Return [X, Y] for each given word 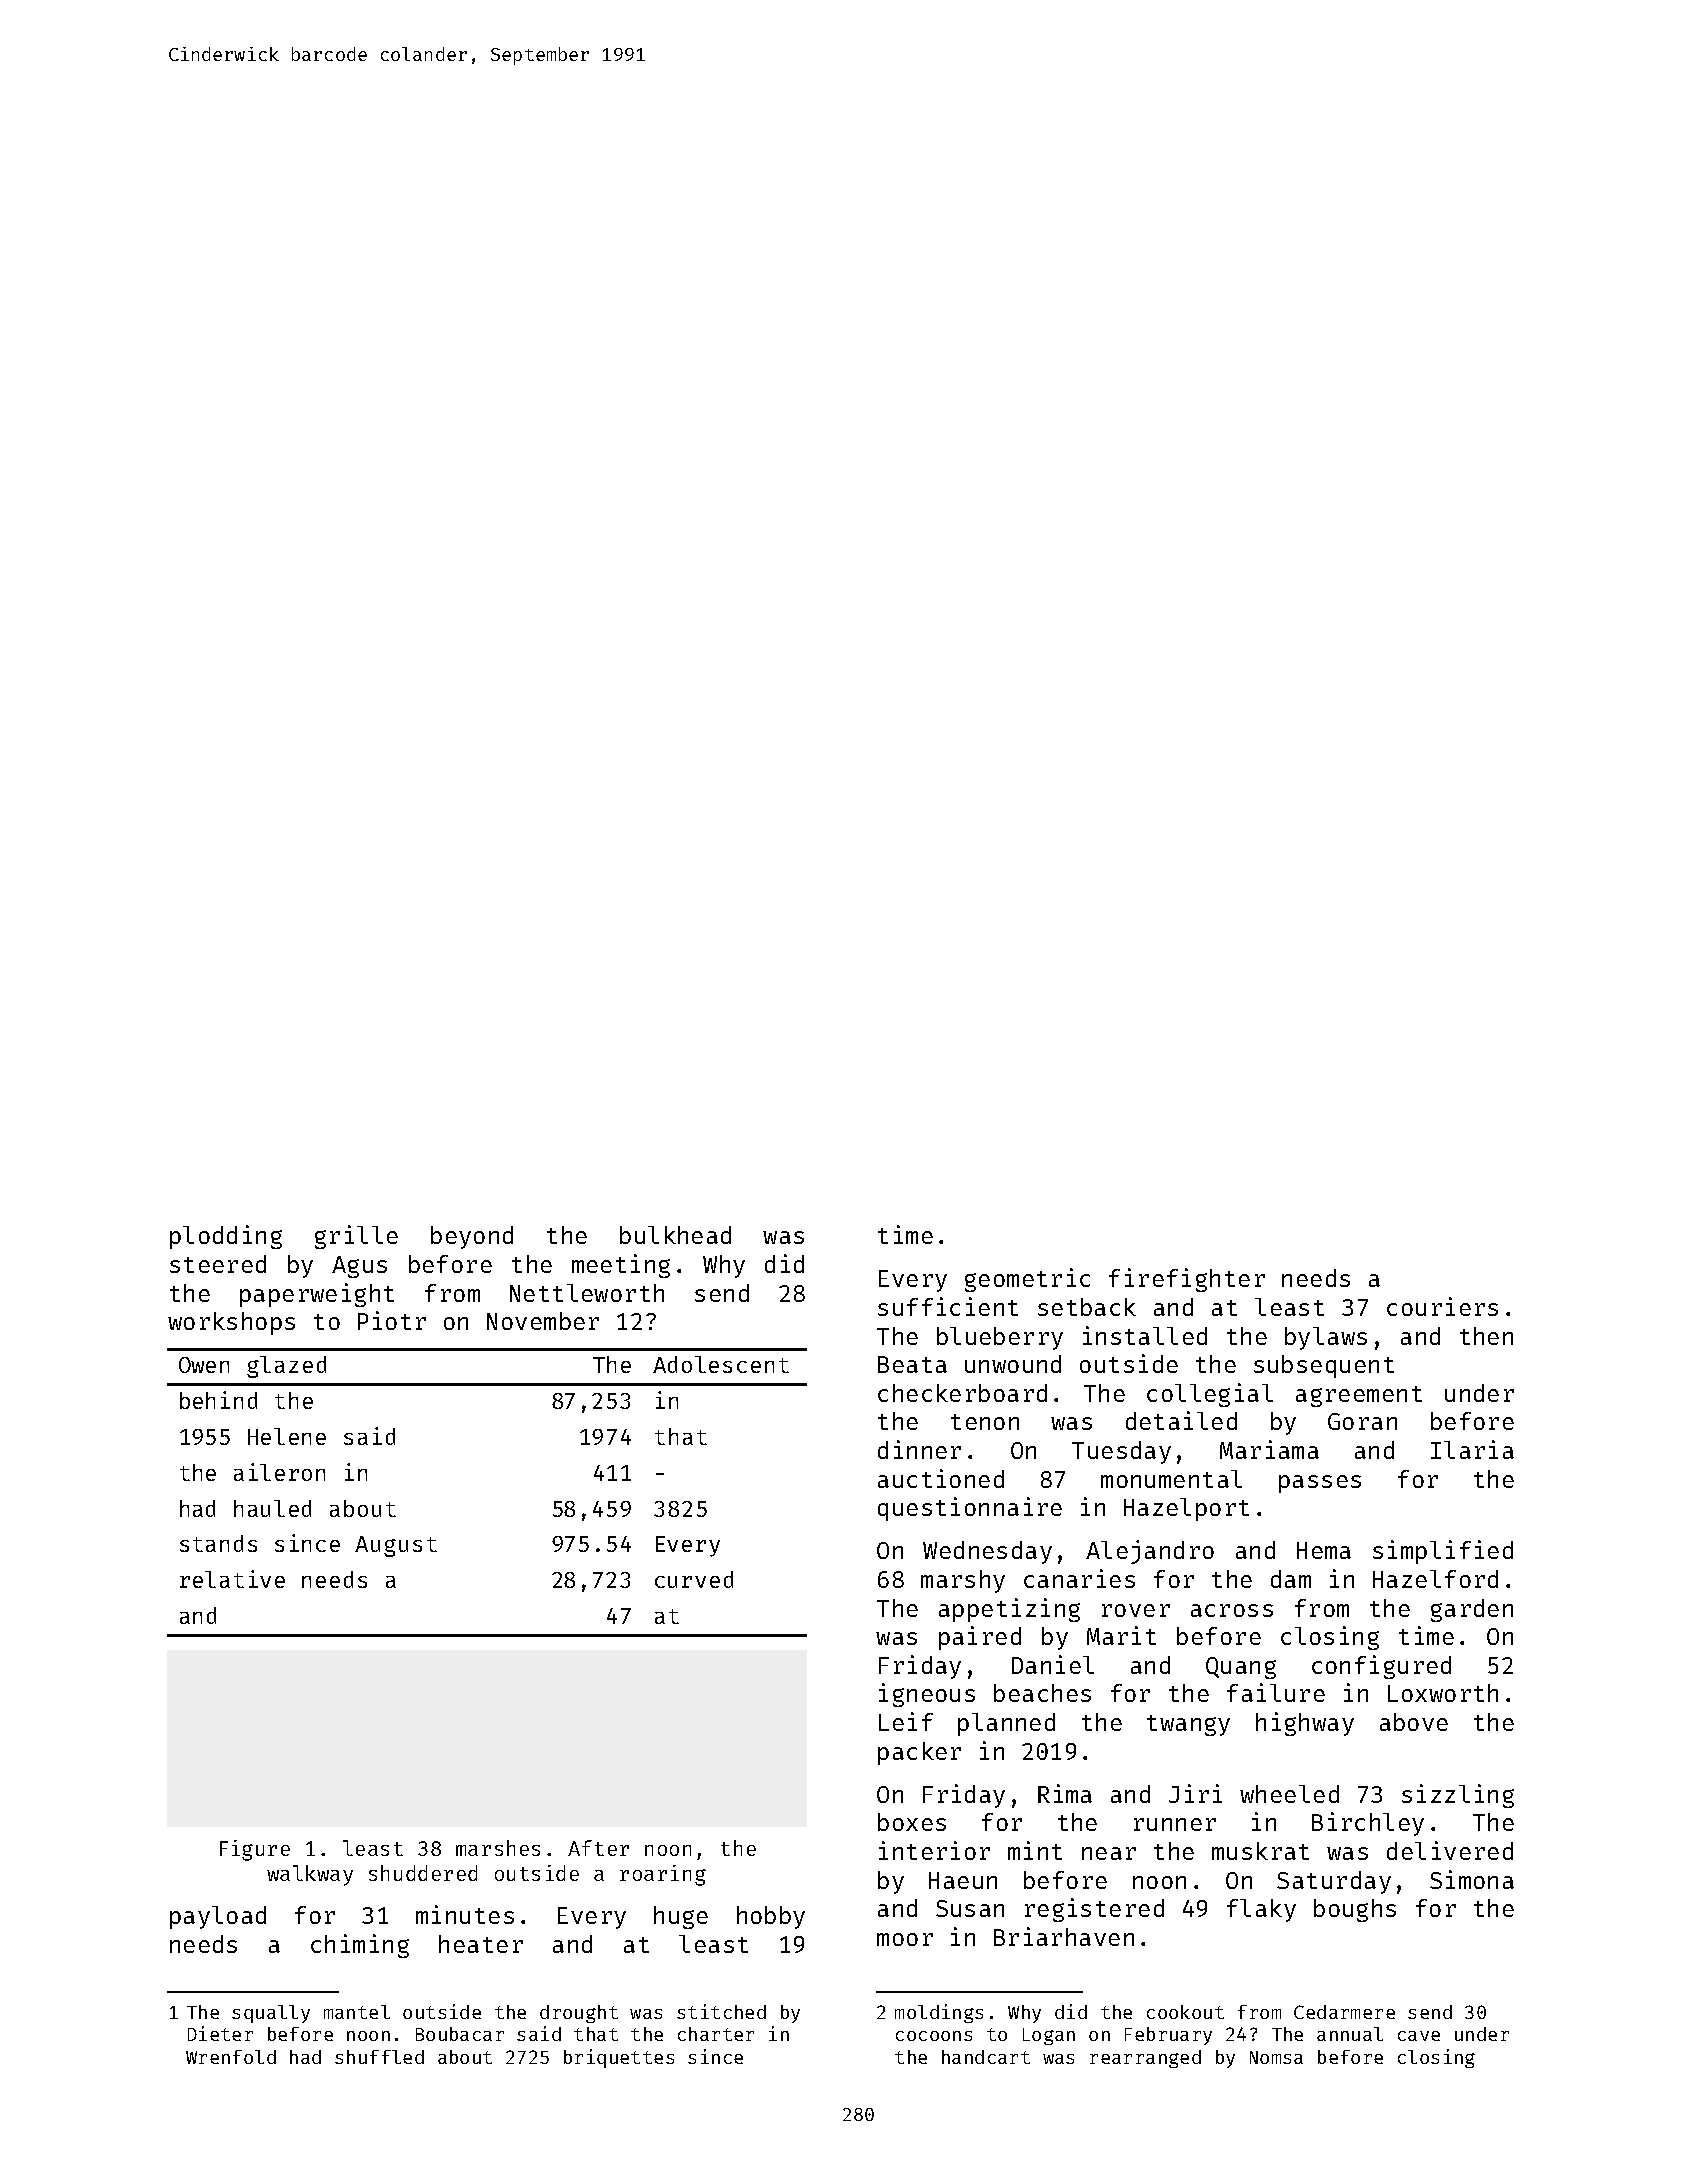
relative [232, 1579]
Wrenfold [231, 2057]
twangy [1188, 1725]
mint [1035, 1850]
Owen [204, 1365]
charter [716, 2034]
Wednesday [987, 1552]
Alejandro [1150, 1552]
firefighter [1187, 1280]
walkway [310, 1875]
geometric [1027, 1280]
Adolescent [721, 1364]
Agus [359, 1267]
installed [1145, 1335]
